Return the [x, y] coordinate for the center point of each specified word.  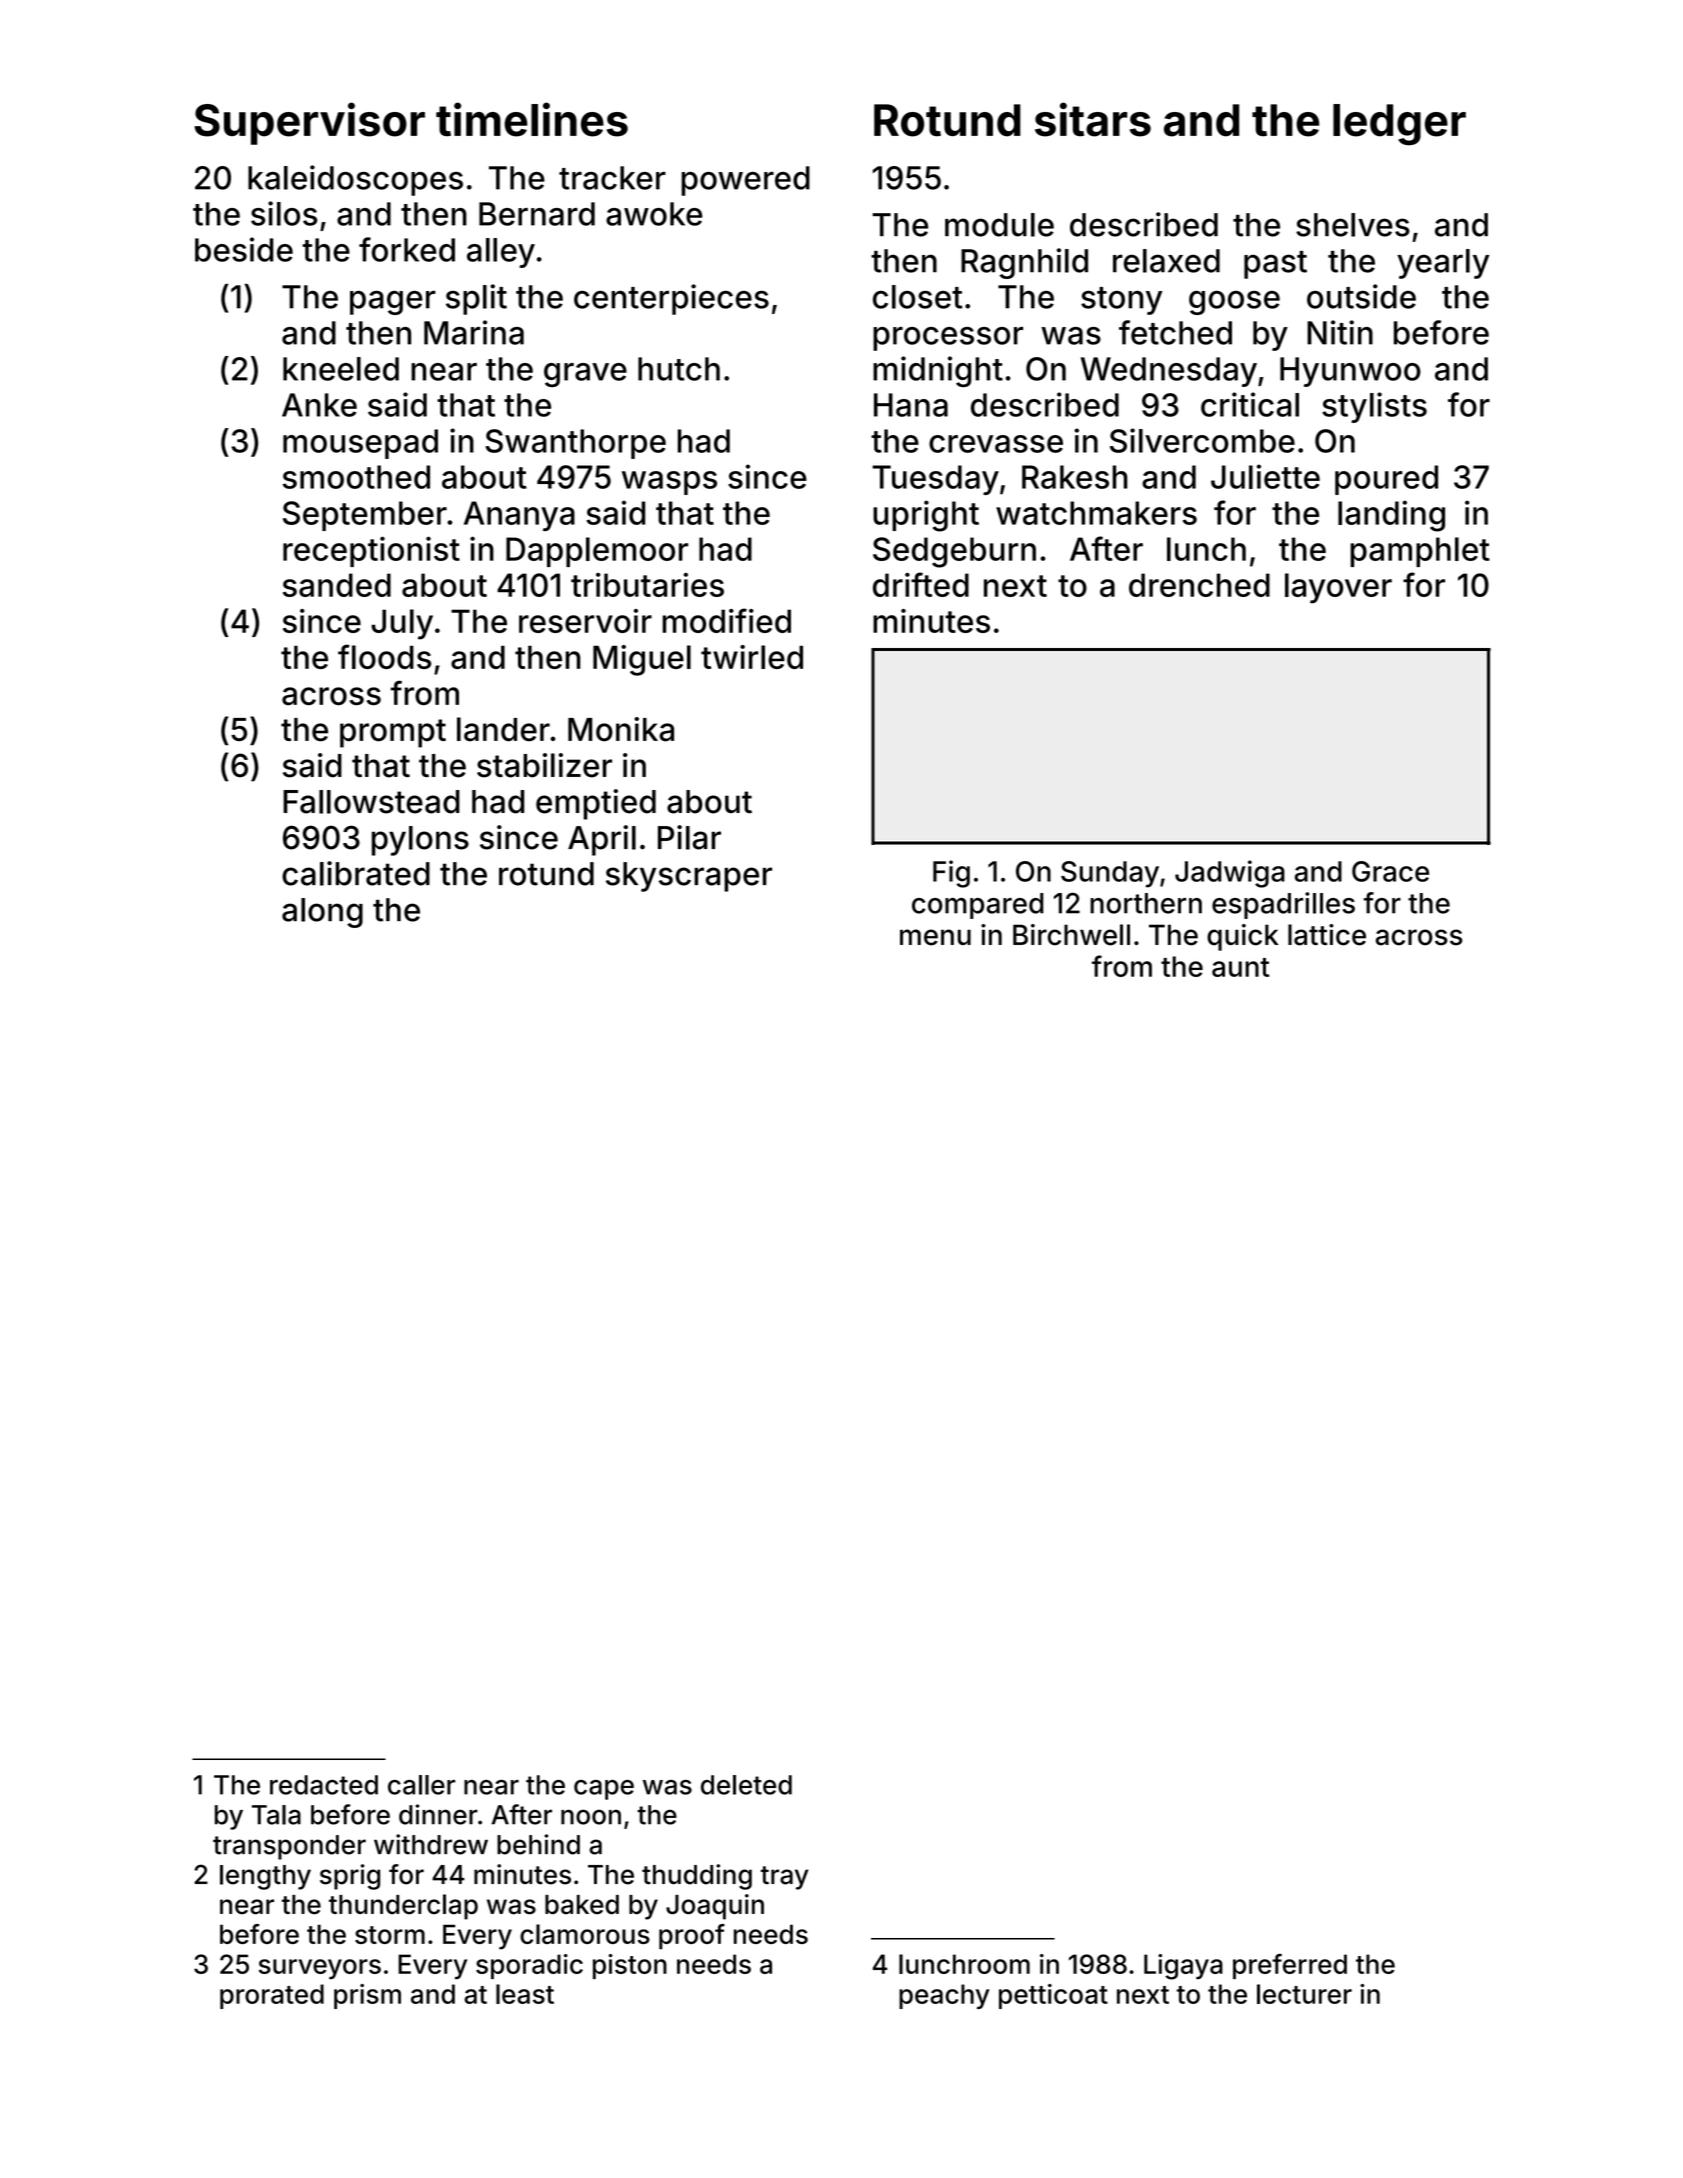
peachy [944, 1996]
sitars [1093, 119]
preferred [1290, 1966]
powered [745, 181]
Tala [276, 1815]
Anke [319, 405]
